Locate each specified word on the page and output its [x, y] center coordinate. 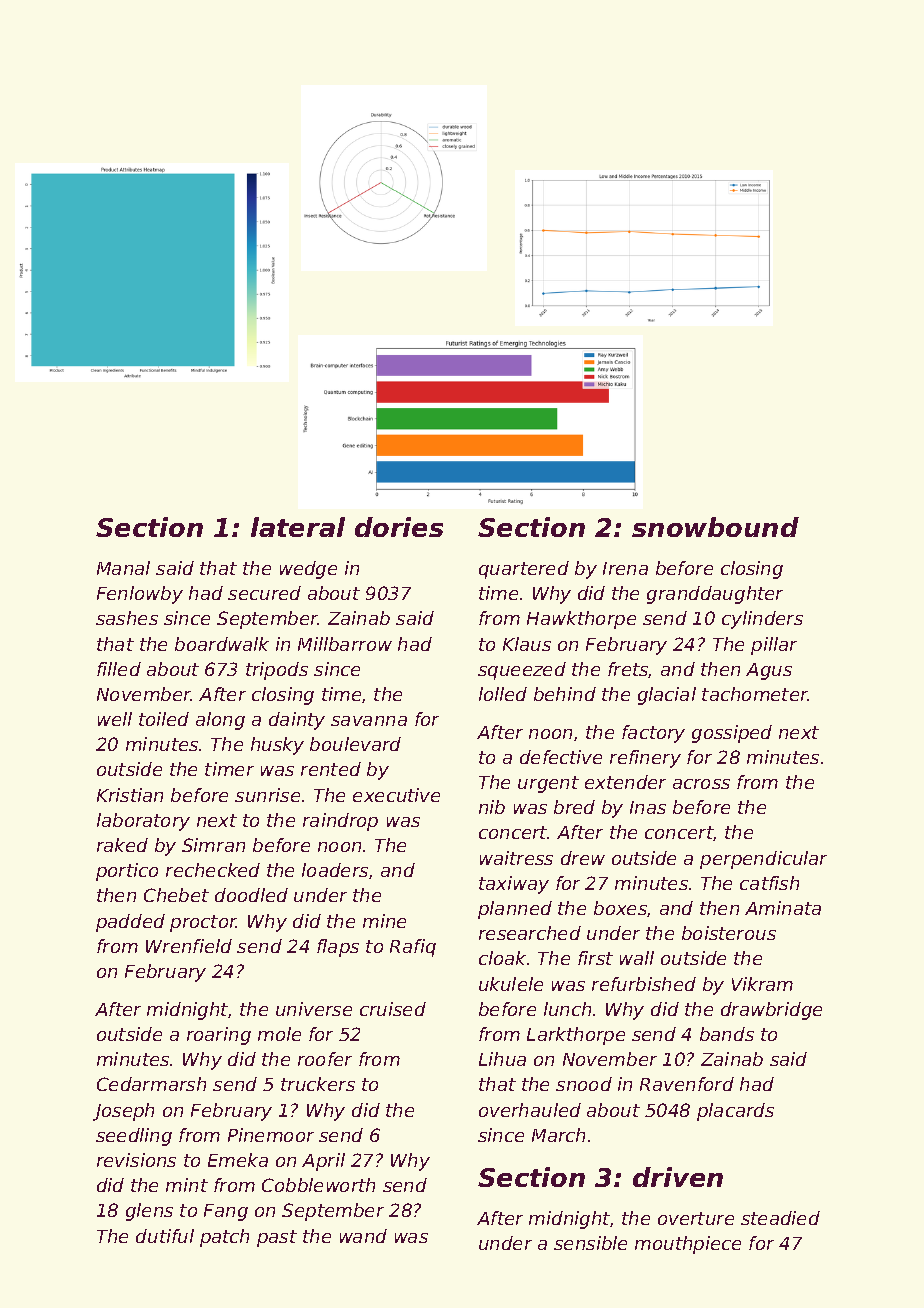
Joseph [123, 1112]
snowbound [715, 527]
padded [130, 923]
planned [515, 910]
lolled [503, 694]
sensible [590, 1243]
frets [628, 670]
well [115, 719]
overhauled [530, 1110]
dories [399, 527]
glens [149, 1212]
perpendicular [763, 860]
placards [735, 1112]
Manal [123, 568]
